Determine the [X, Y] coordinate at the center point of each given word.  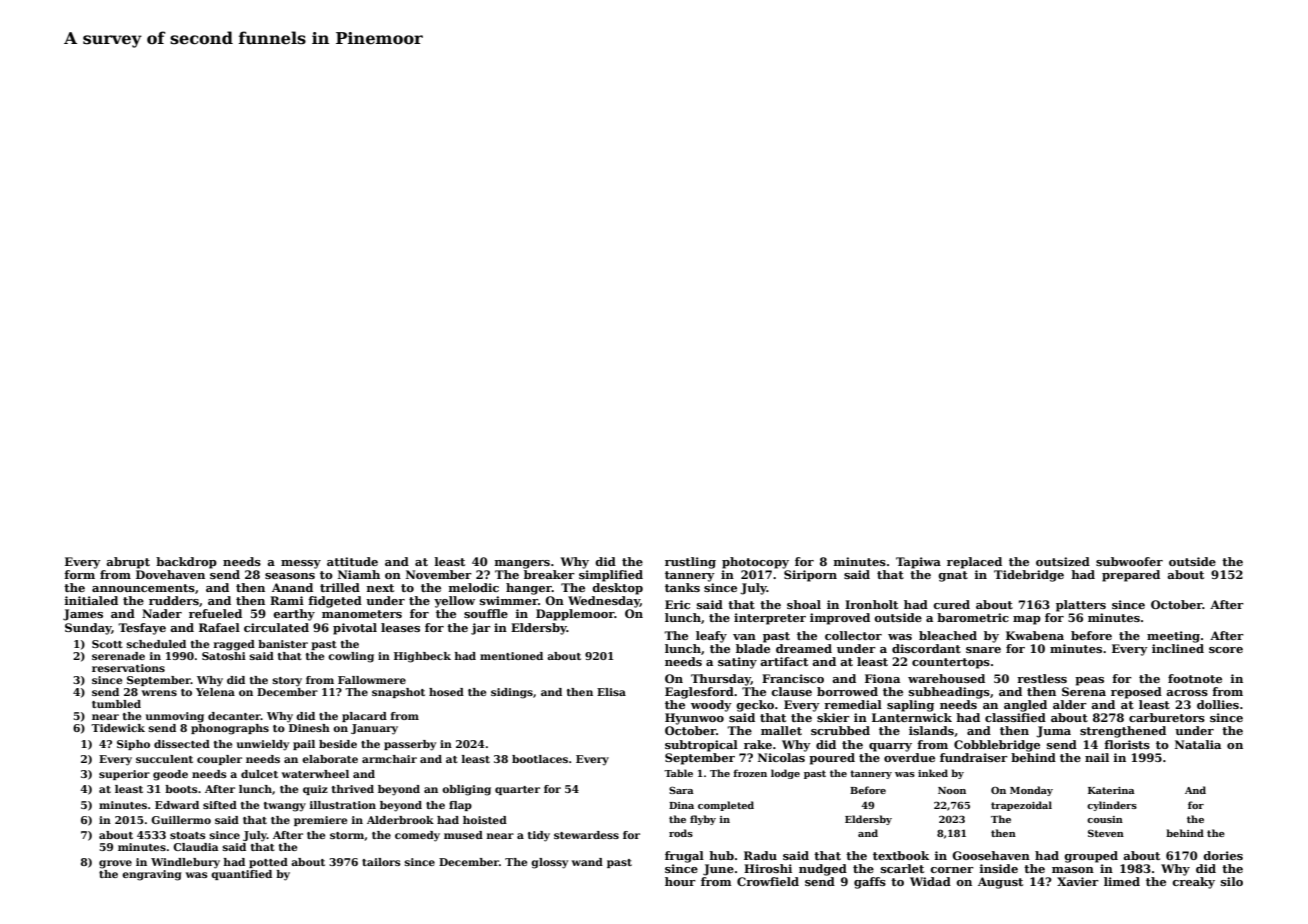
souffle [486, 613]
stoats [188, 835]
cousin [1105, 819]
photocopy [755, 563]
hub [721, 855]
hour [680, 881]
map [1027, 620]
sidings [512, 693]
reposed [1136, 693]
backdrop [186, 563]
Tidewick [118, 728]
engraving [152, 875]
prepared [1131, 576]
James [83, 615]
